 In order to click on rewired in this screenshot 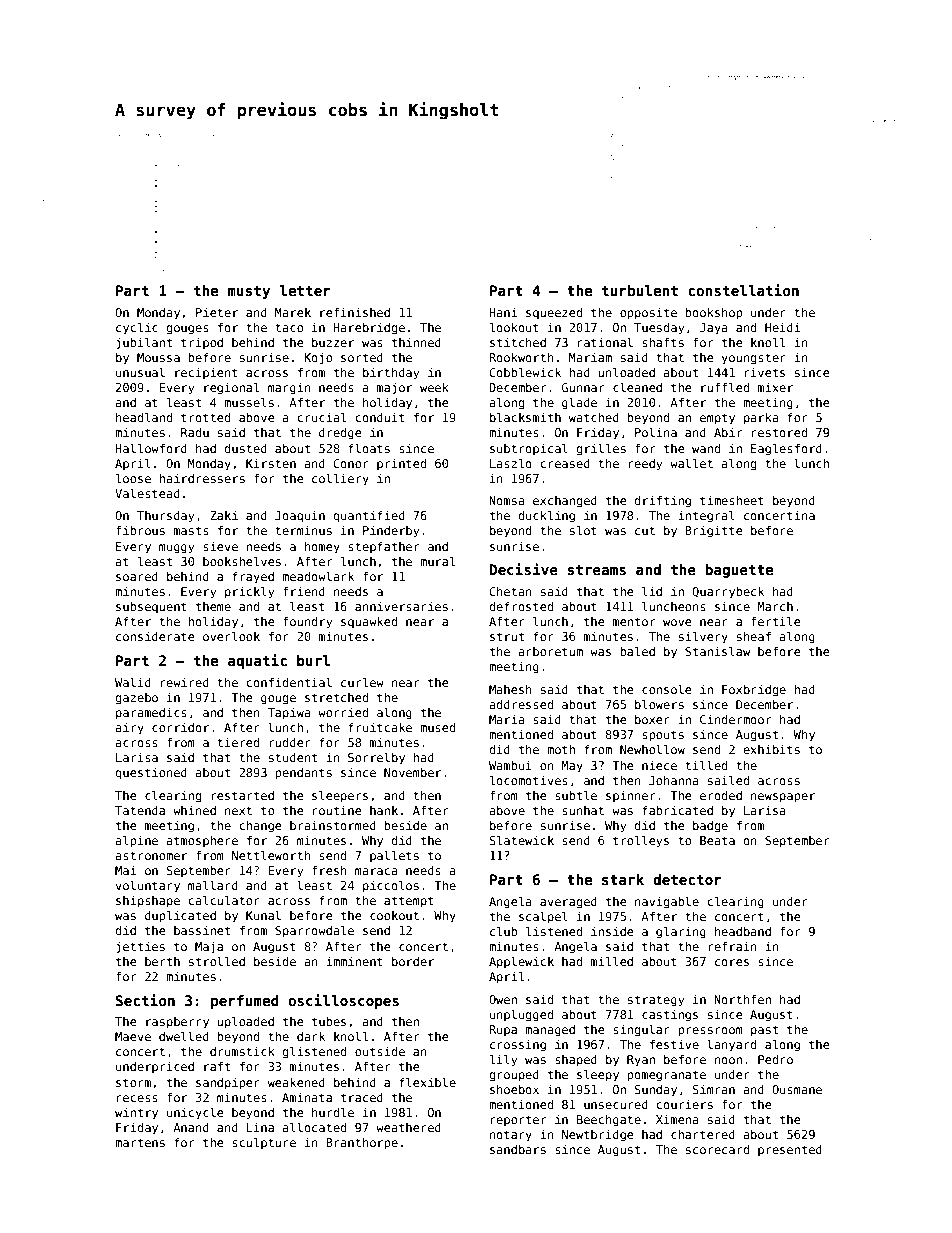, I will do `click(184, 682)`.
